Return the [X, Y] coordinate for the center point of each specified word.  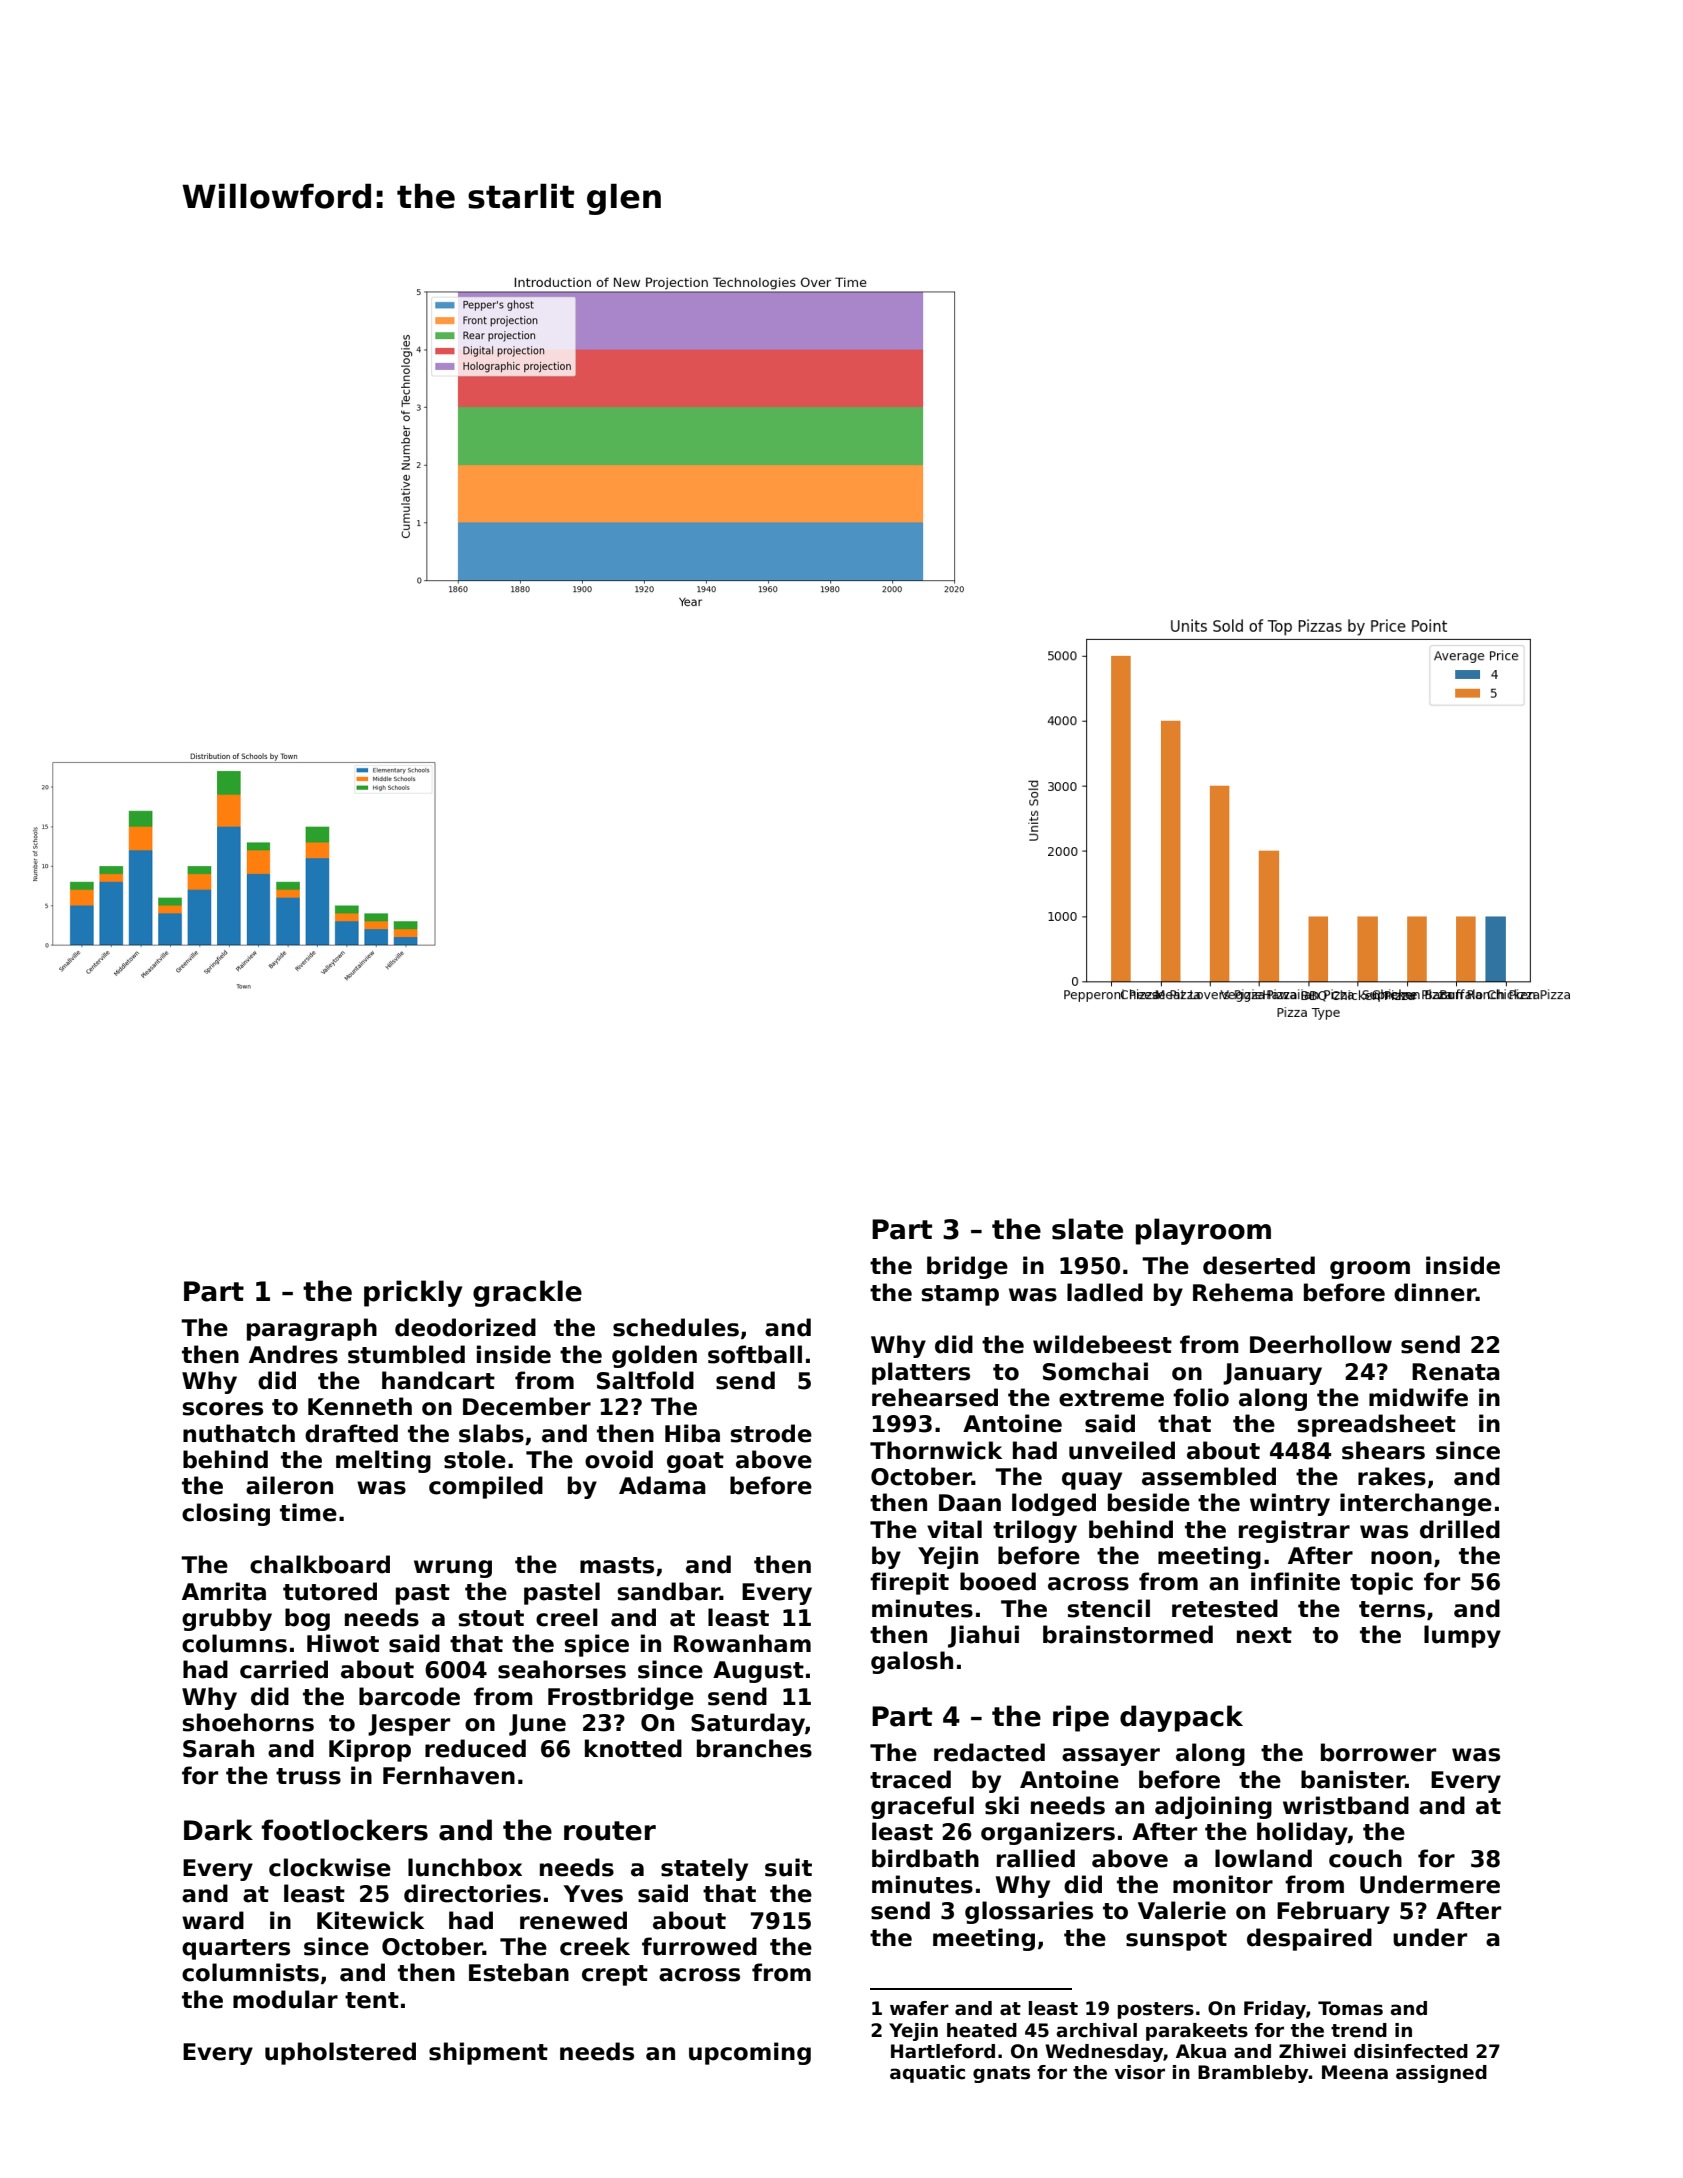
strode [771, 1433]
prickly [413, 1293]
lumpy [1462, 1636]
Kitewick [370, 1920]
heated [982, 2030]
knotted [633, 1748]
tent [372, 2000]
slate [1087, 1229]
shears [1383, 1450]
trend [1359, 2030]
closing [226, 1514]
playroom [1203, 1231]
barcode [409, 1696]
